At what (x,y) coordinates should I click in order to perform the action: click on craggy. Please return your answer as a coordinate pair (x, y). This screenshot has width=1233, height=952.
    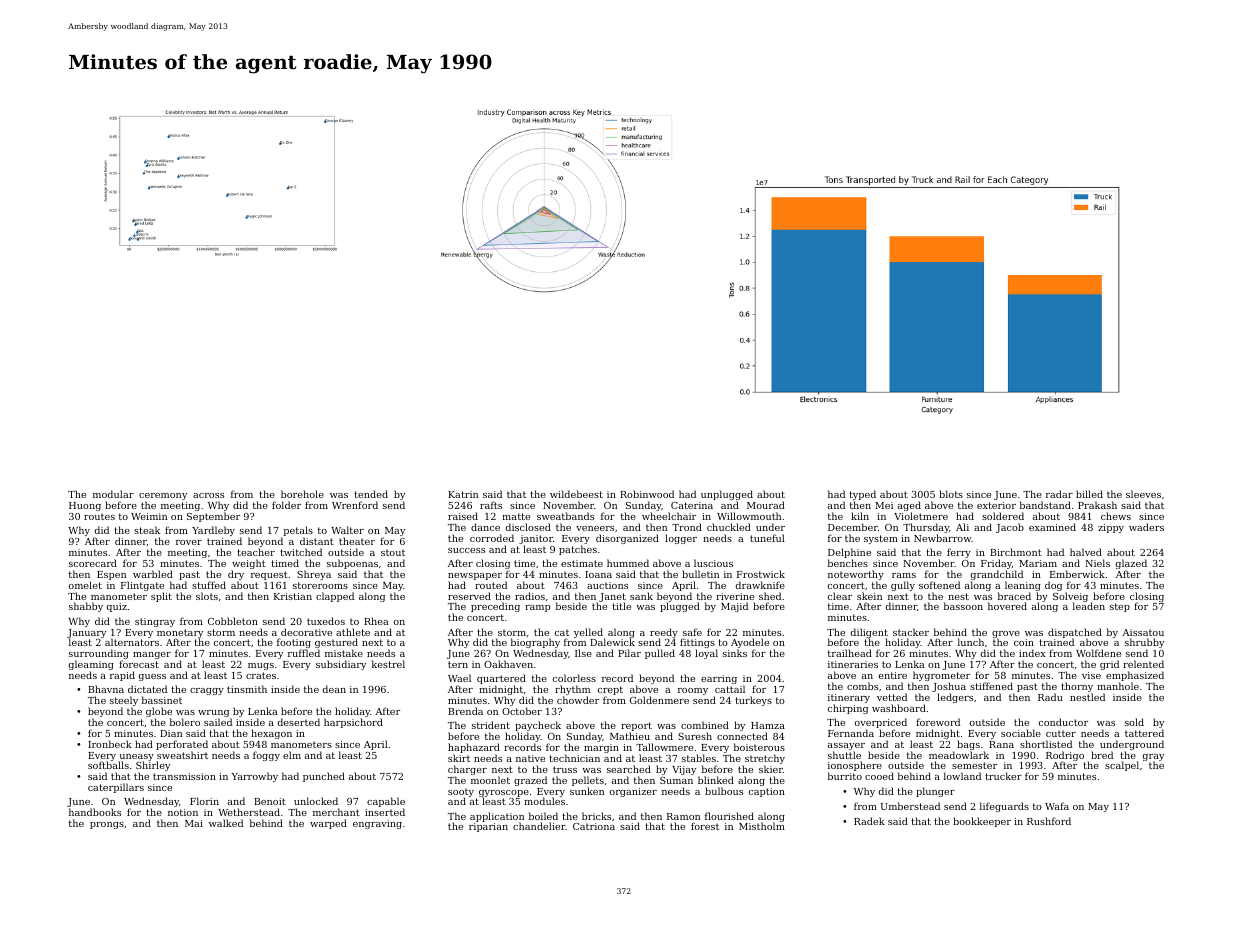
    Looking at the image, I should click on (207, 691).
